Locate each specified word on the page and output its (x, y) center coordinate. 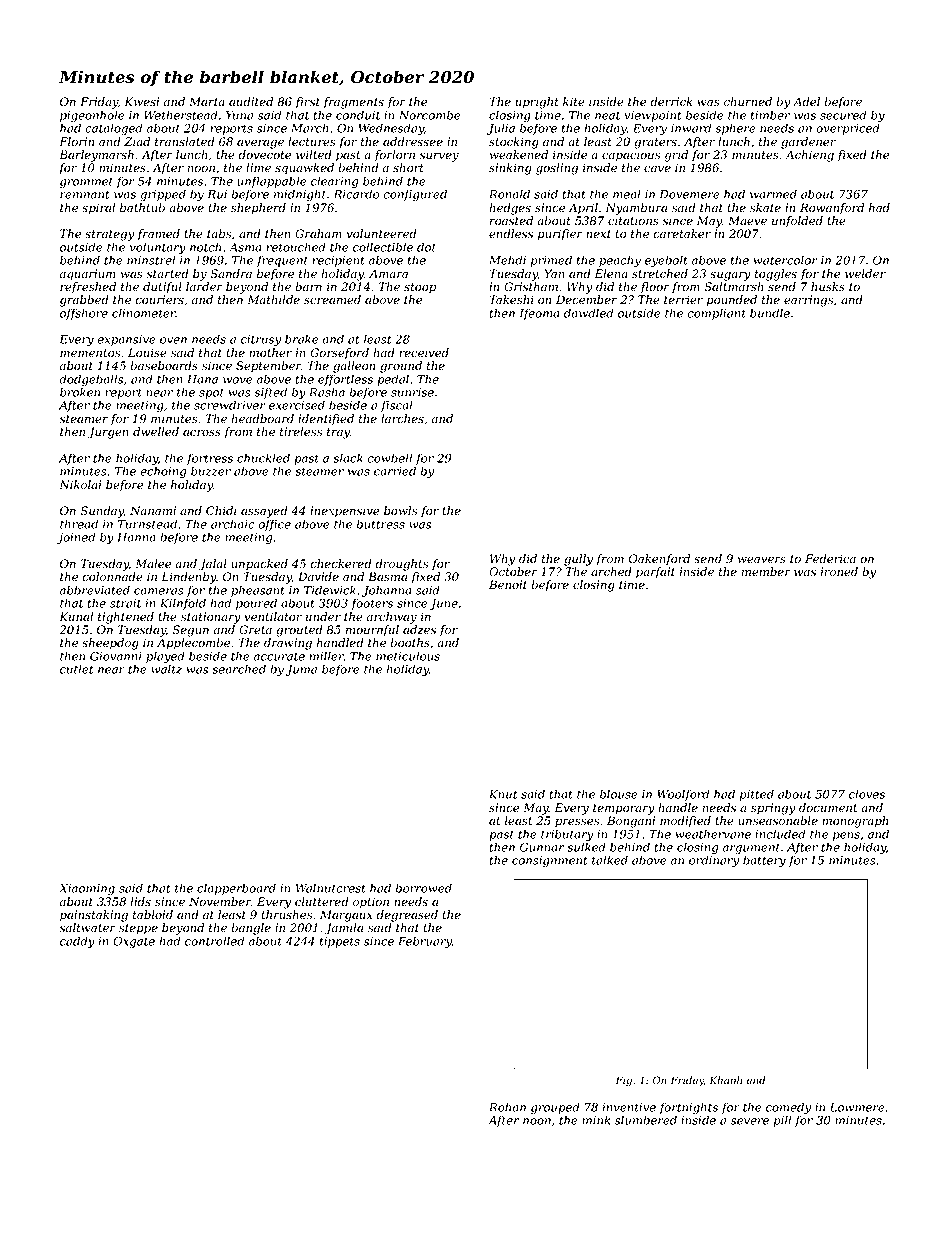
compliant (717, 314)
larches (402, 419)
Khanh (725, 1080)
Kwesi (141, 102)
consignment (550, 861)
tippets (340, 942)
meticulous (408, 656)
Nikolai (80, 485)
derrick (671, 102)
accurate (279, 656)
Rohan (507, 1107)
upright (537, 103)
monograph (855, 822)
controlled (215, 941)
